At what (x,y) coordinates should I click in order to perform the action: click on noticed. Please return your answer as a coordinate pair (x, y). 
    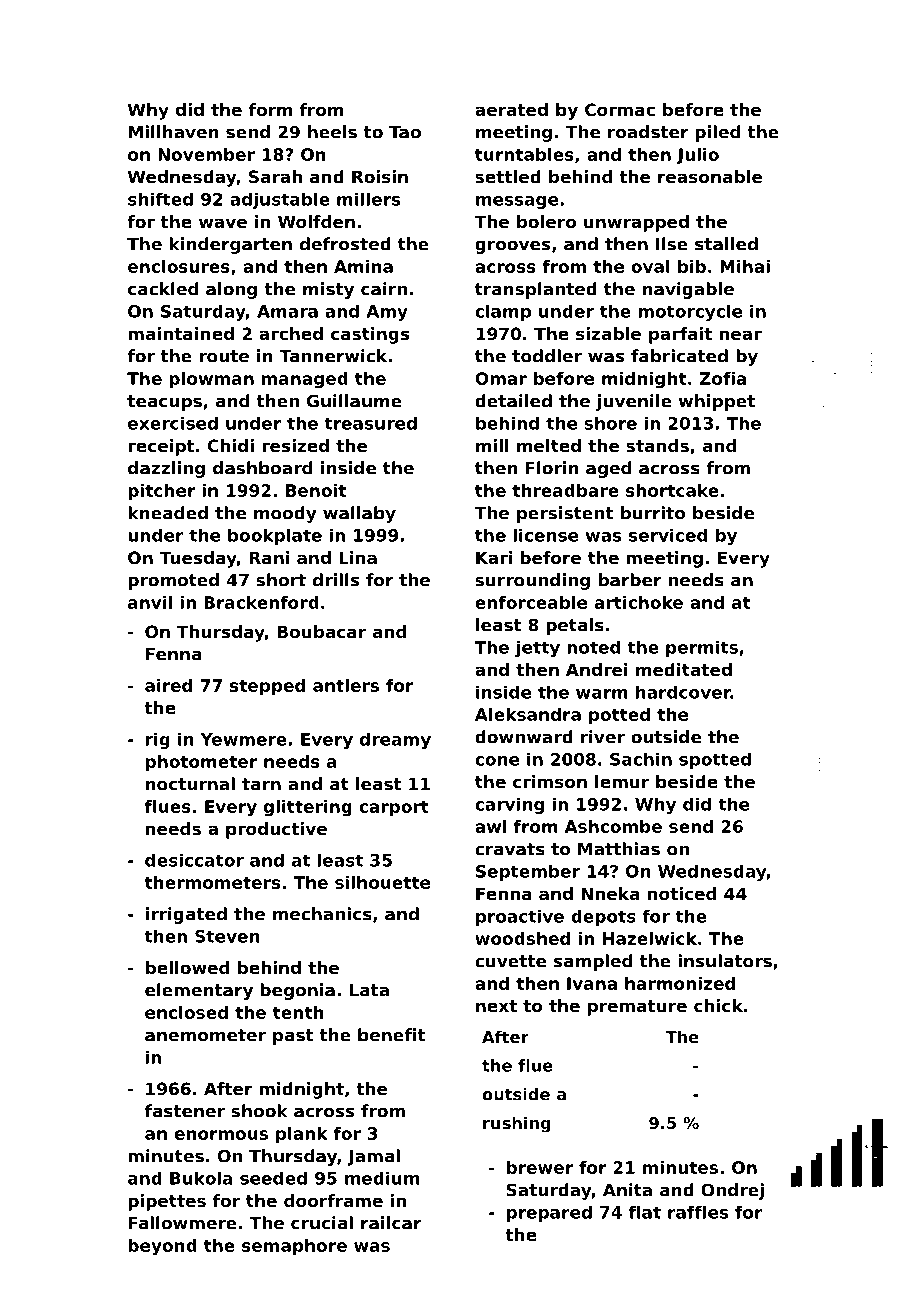
    Looking at the image, I should click on (682, 893).
